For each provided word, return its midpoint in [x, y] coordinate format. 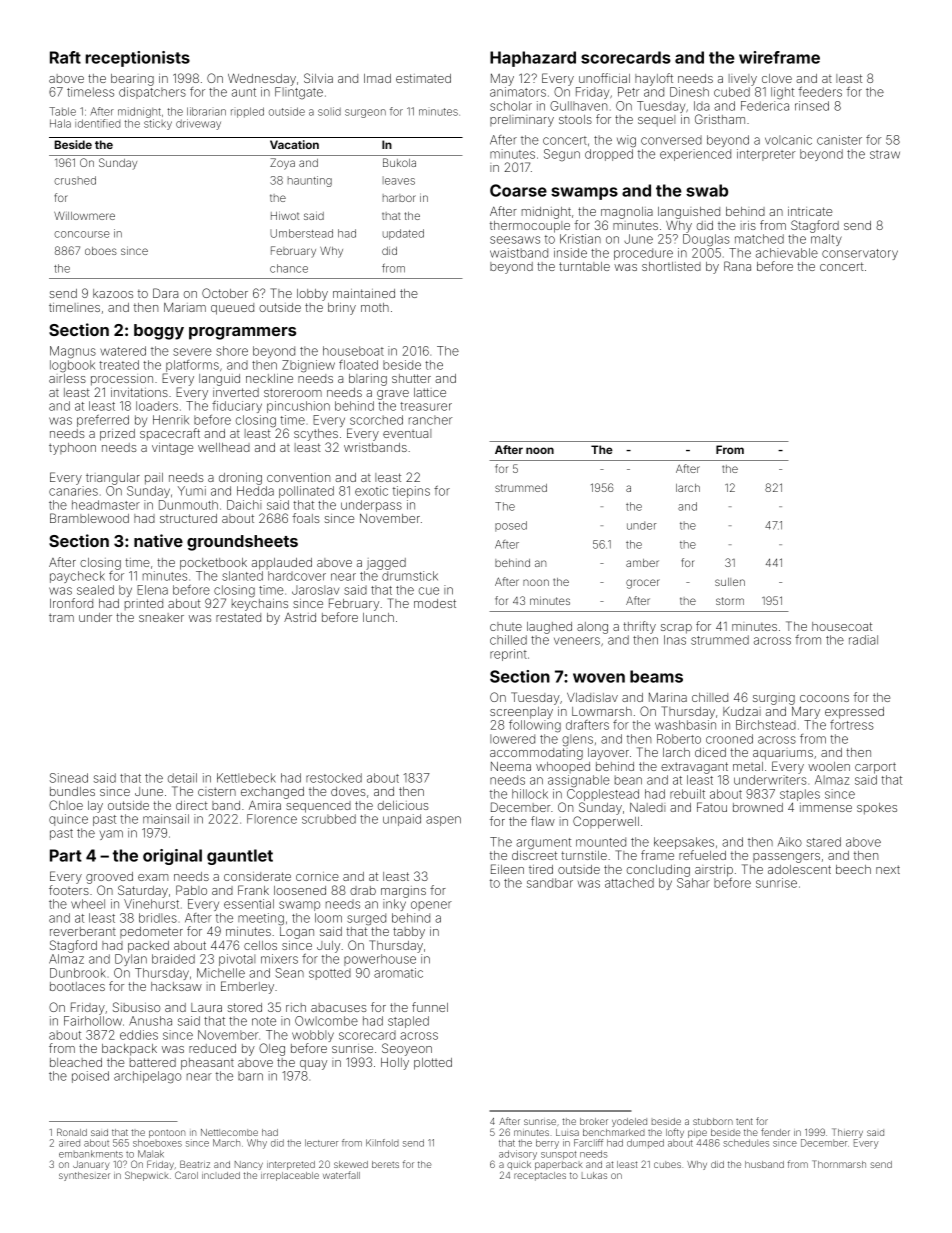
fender [775, 1132]
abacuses [339, 1007]
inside [570, 253]
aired [69, 1143]
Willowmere [84, 215]
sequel [656, 121]
